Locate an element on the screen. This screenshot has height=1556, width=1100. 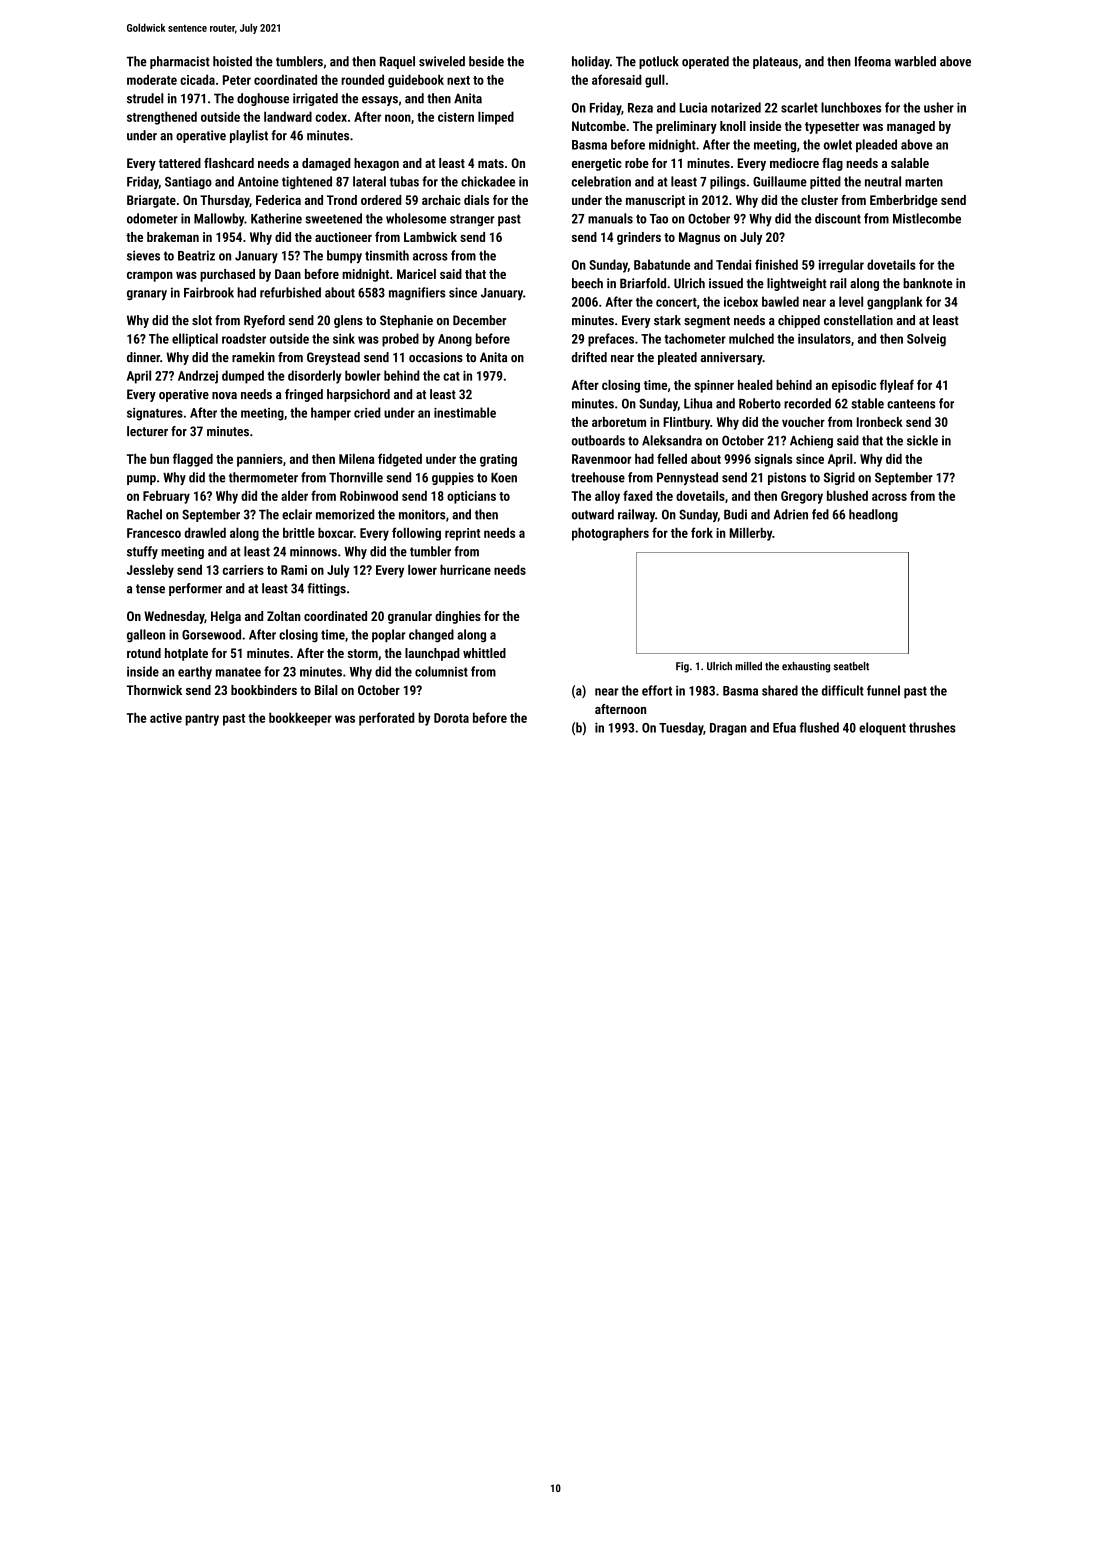
Koen is located at coordinates (504, 478).
